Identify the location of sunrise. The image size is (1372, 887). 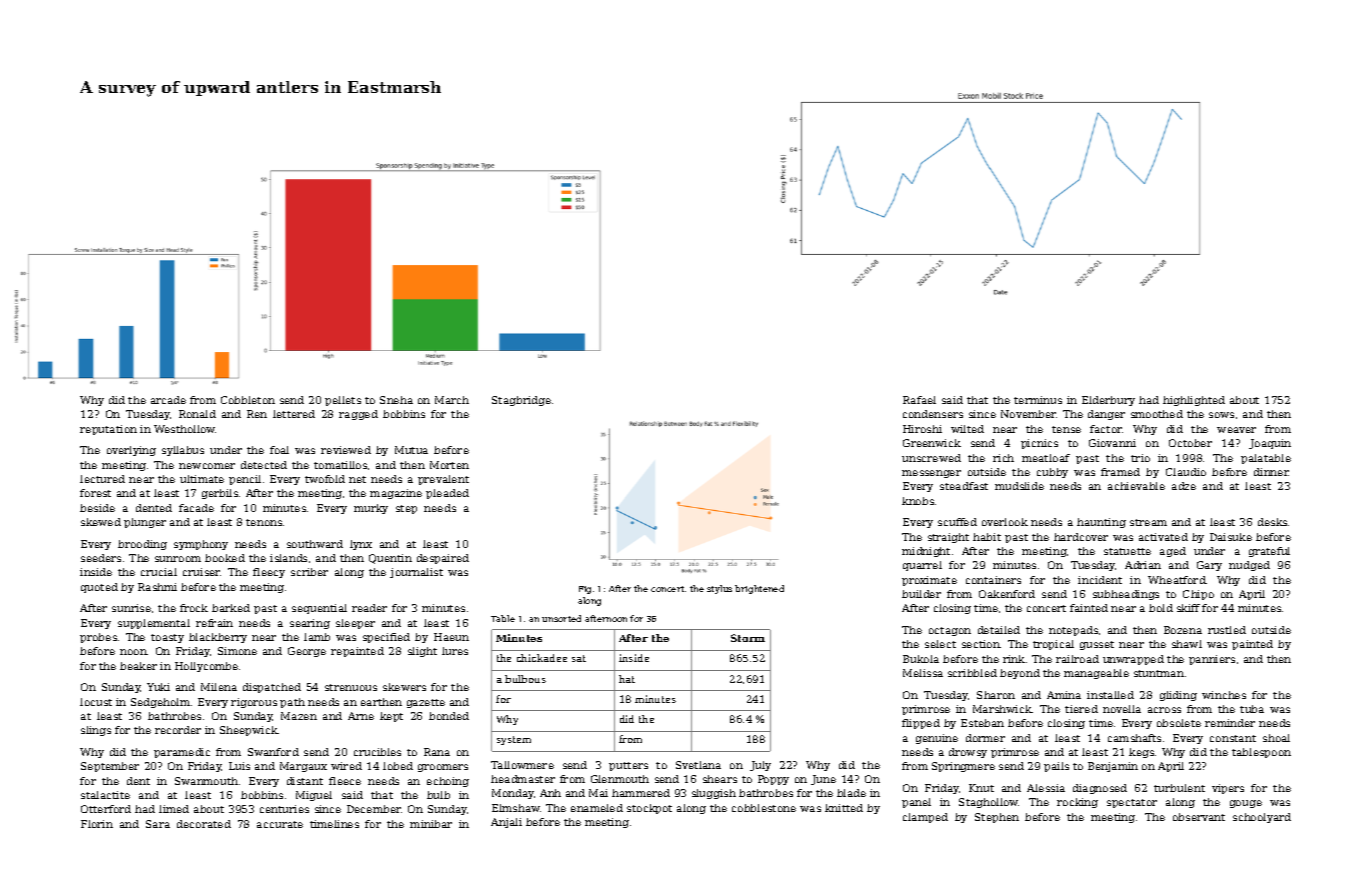
(131, 608).
